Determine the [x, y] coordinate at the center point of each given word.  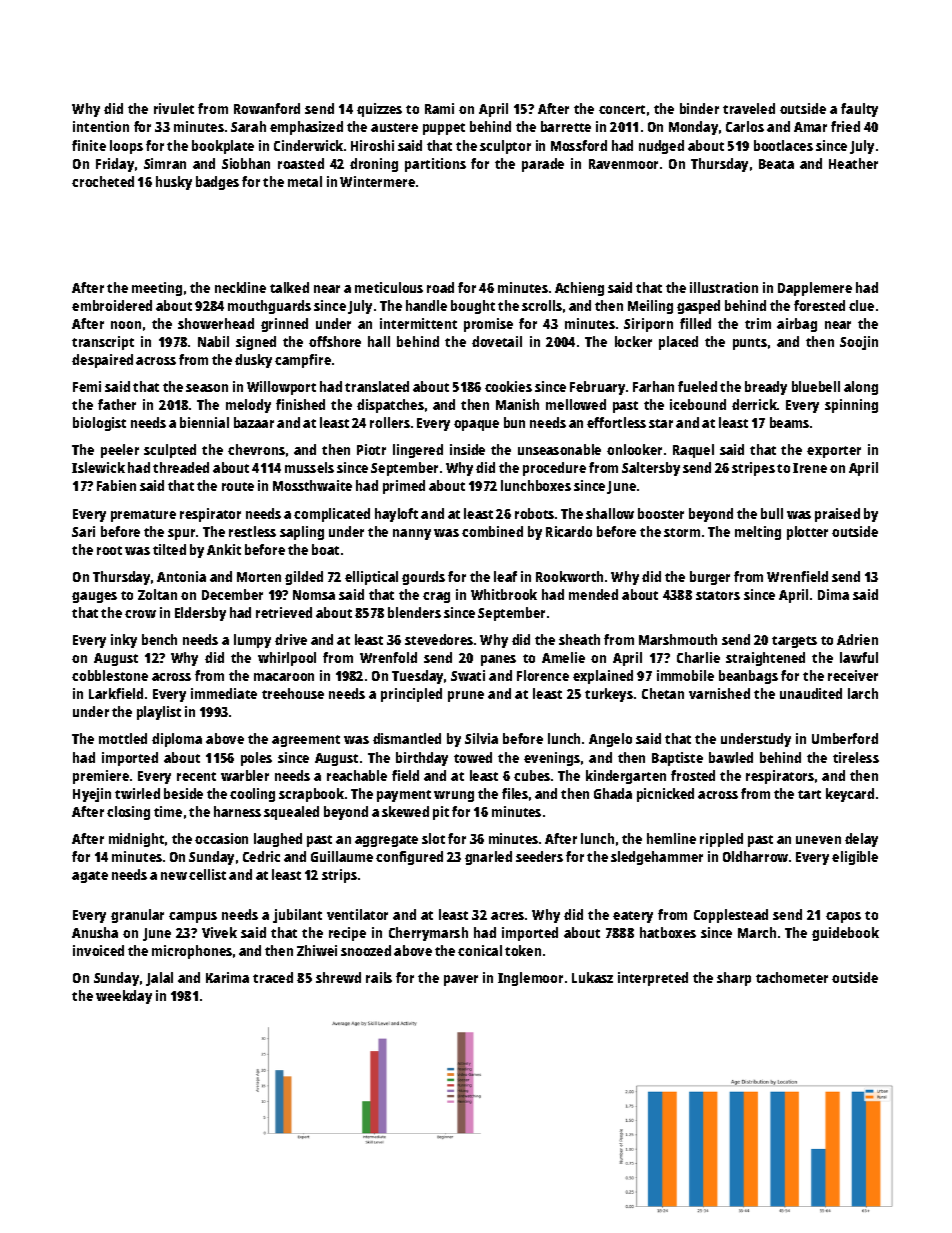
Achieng [579, 289]
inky [124, 641]
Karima [227, 977]
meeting [157, 289]
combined [492, 531]
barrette [566, 126]
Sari [83, 531]
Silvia [481, 738]
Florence [543, 675]
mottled [123, 738]
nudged [661, 147]
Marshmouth [678, 639]
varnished [719, 693]
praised [837, 515]
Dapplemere [815, 289]
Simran [165, 163]
